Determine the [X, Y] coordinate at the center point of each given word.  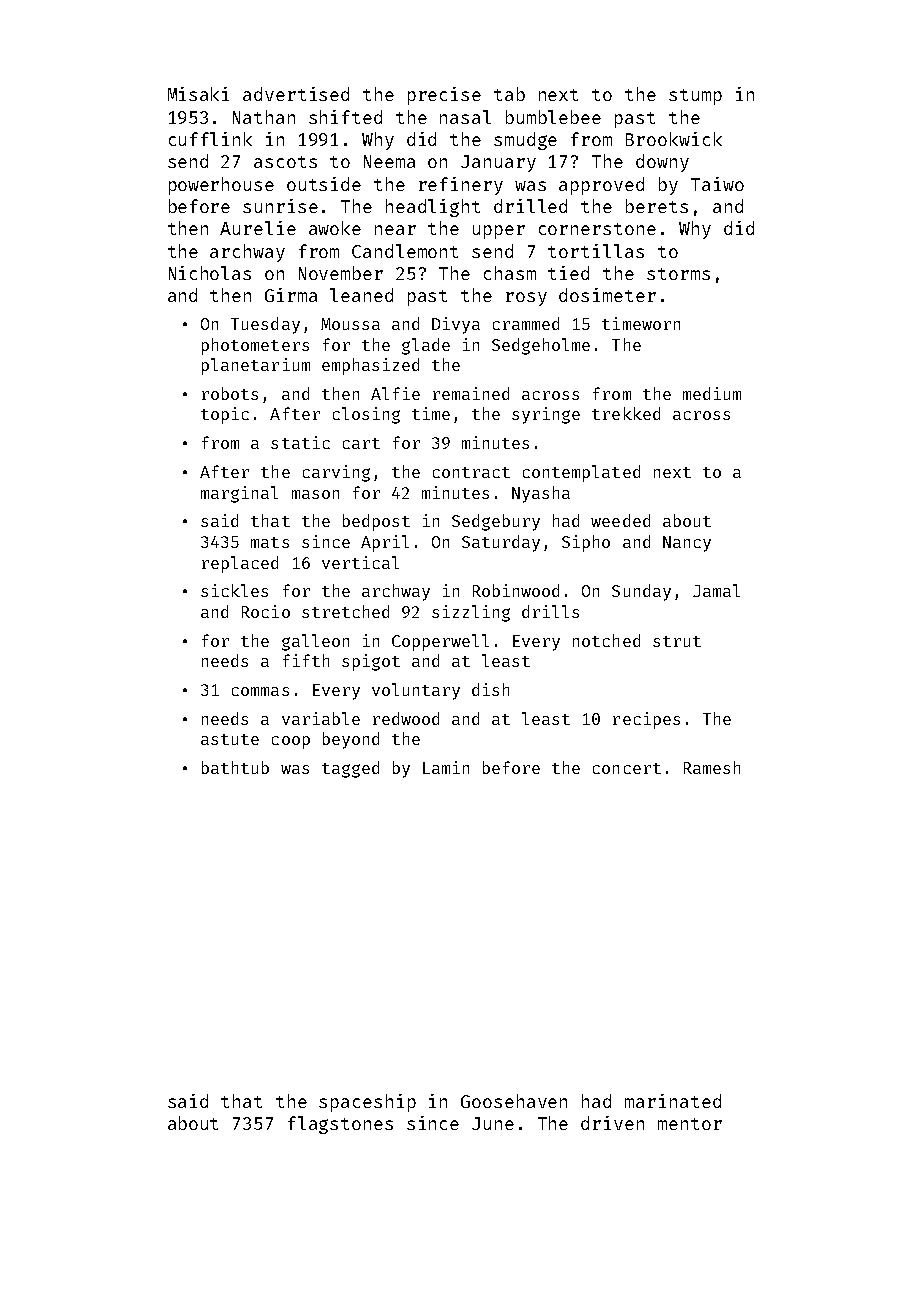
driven [612, 1123]
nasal [465, 117]
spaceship [367, 1103]
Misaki [198, 94]
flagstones [340, 1125]
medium [712, 393]
